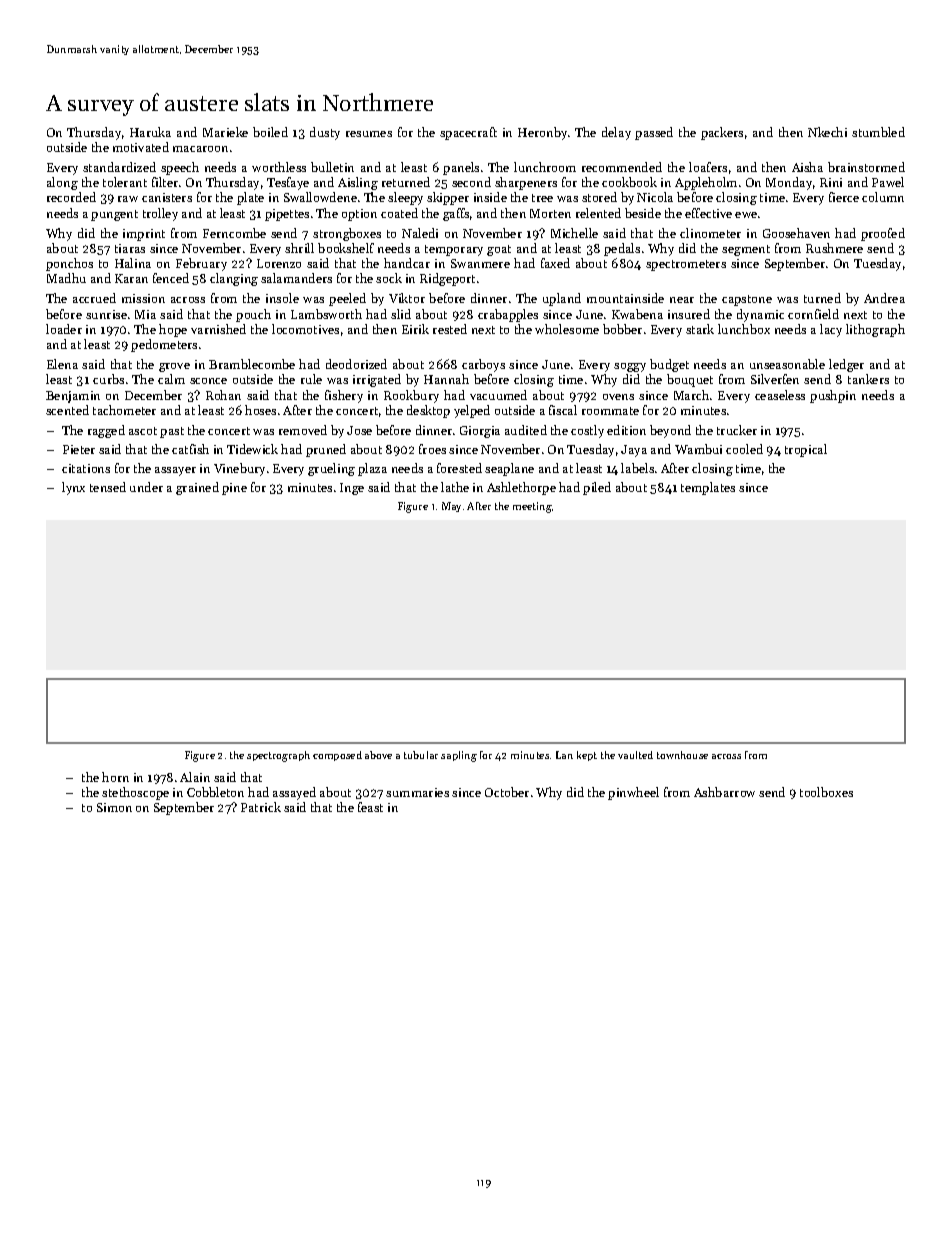 The image size is (952, 1233). I want to click on stumbled, so click(878, 132).
